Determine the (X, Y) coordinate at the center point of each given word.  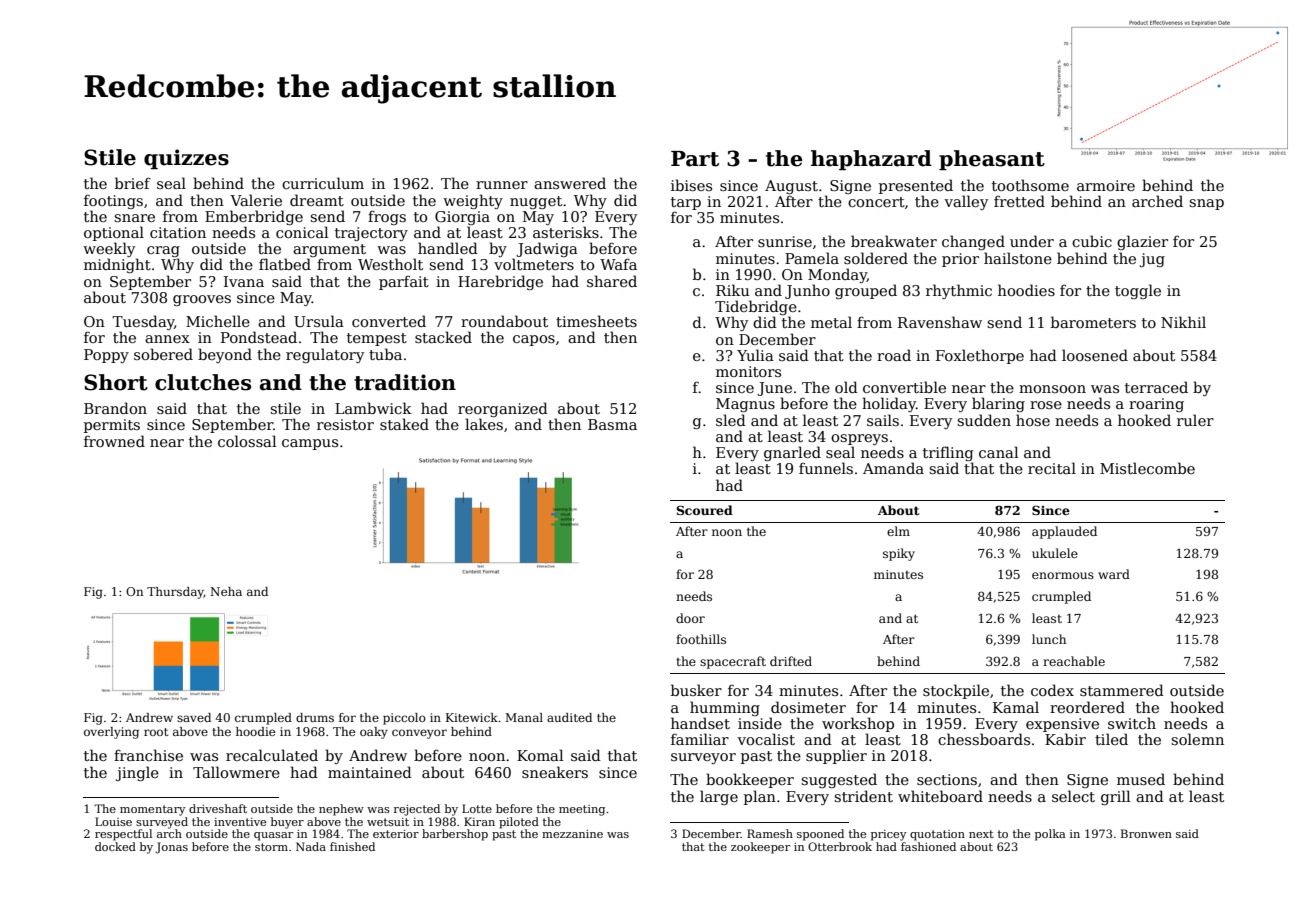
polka (1050, 835)
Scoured (704, 510)
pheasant (992, 160)
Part (695, 159)
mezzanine (572, 834)
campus (310, 444)
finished (352, 846)
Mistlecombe (1147, 468)
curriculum (323, 183)
